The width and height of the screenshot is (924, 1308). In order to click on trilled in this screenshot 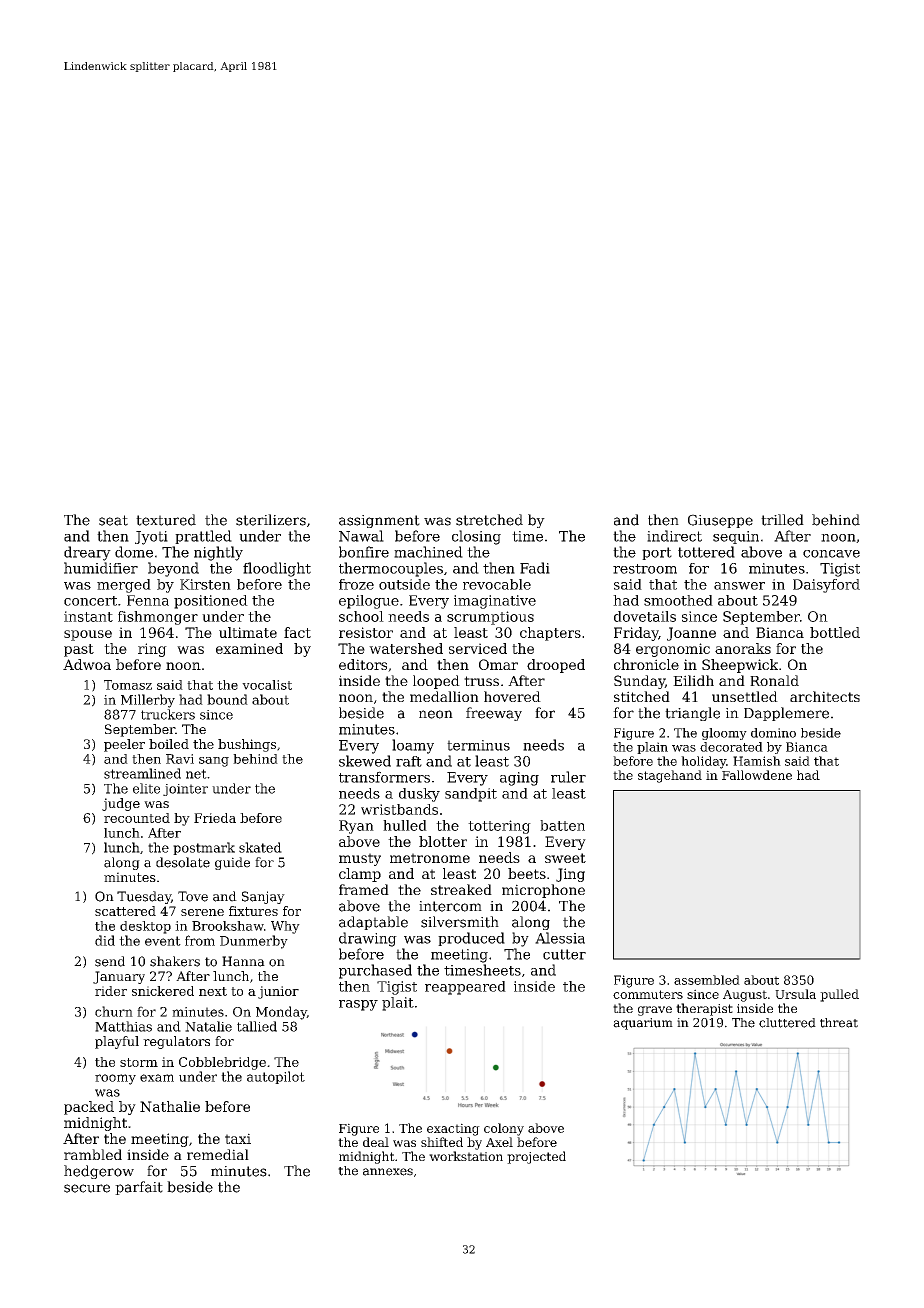, I will do `click(782, 520)`.
